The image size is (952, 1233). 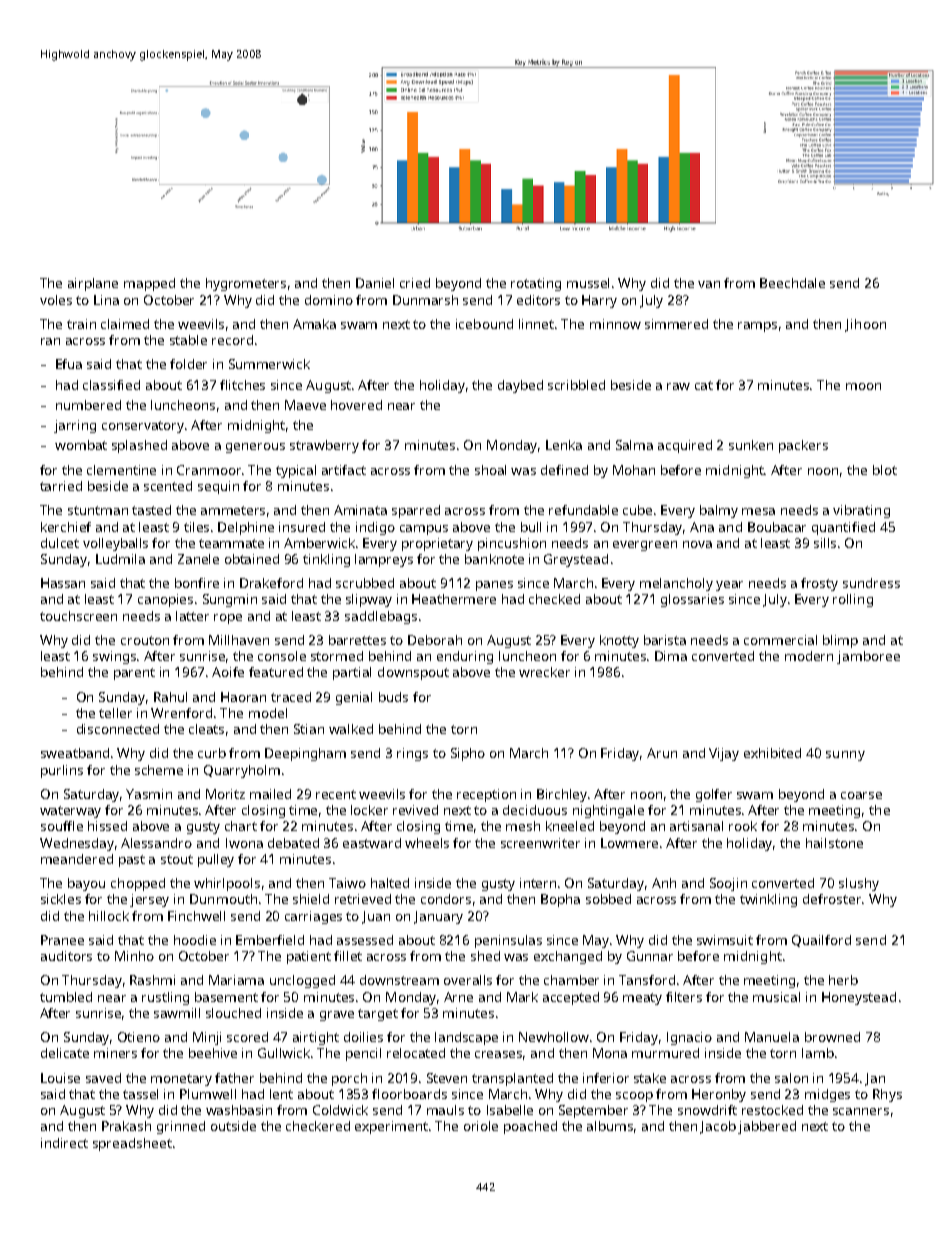 I want to click on linnet, so click(x=536, y=324).
